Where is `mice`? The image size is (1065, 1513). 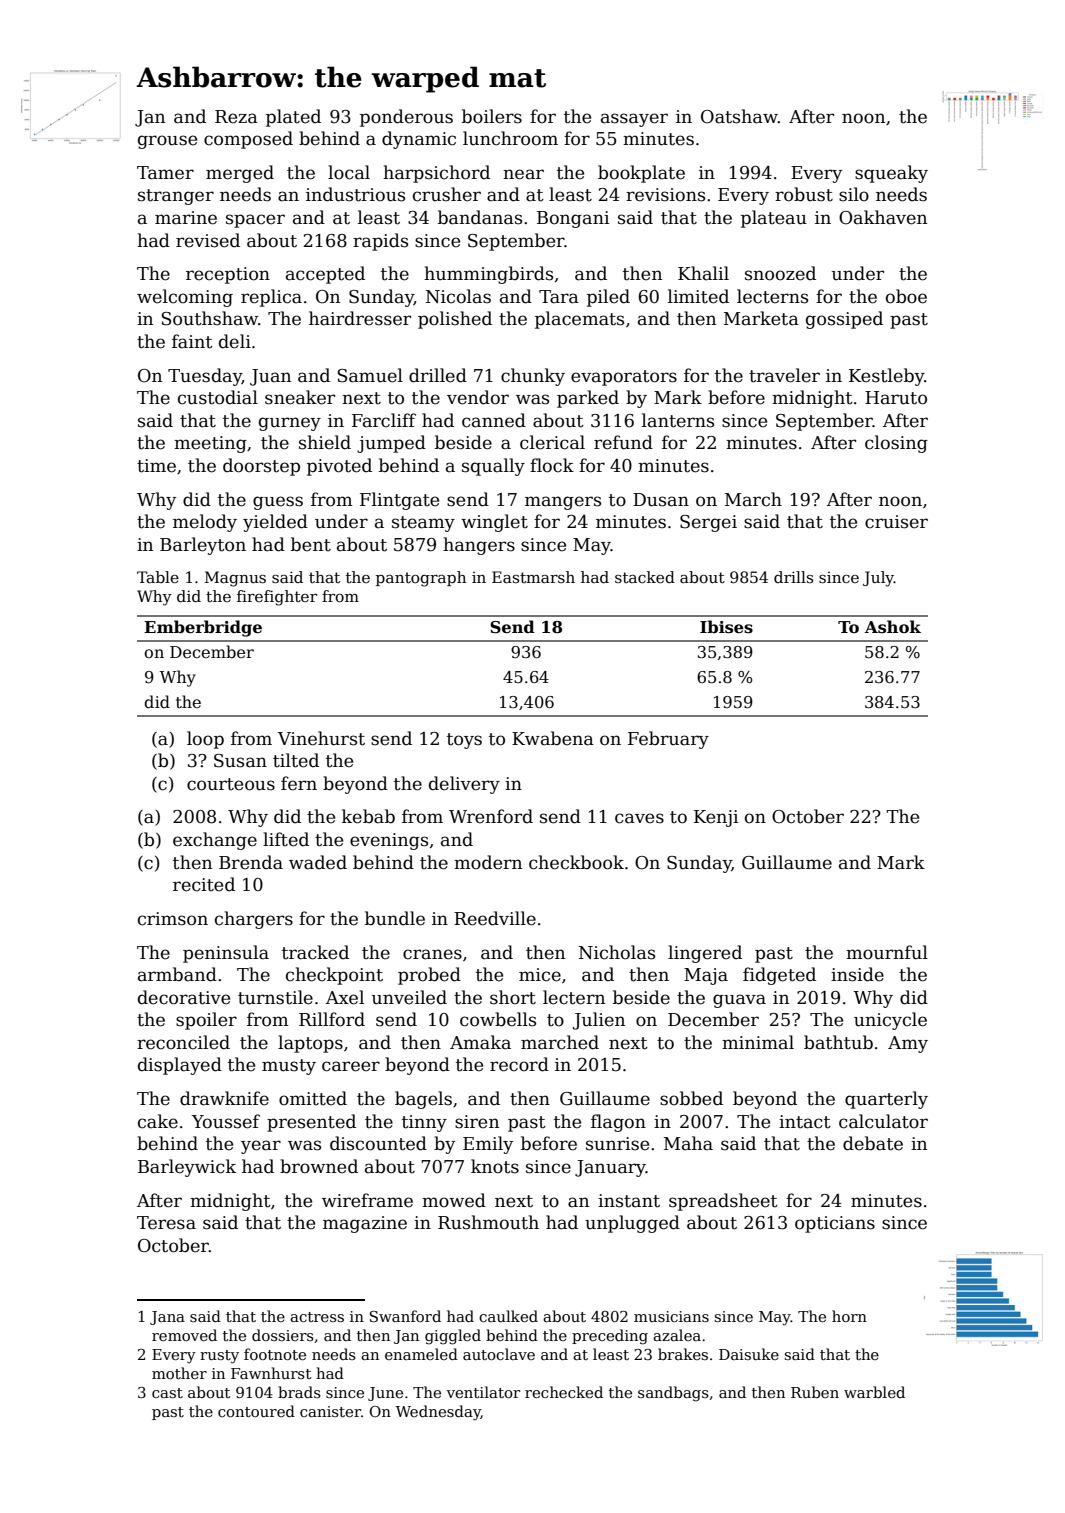 mice is located at coordinates (540, 975).
